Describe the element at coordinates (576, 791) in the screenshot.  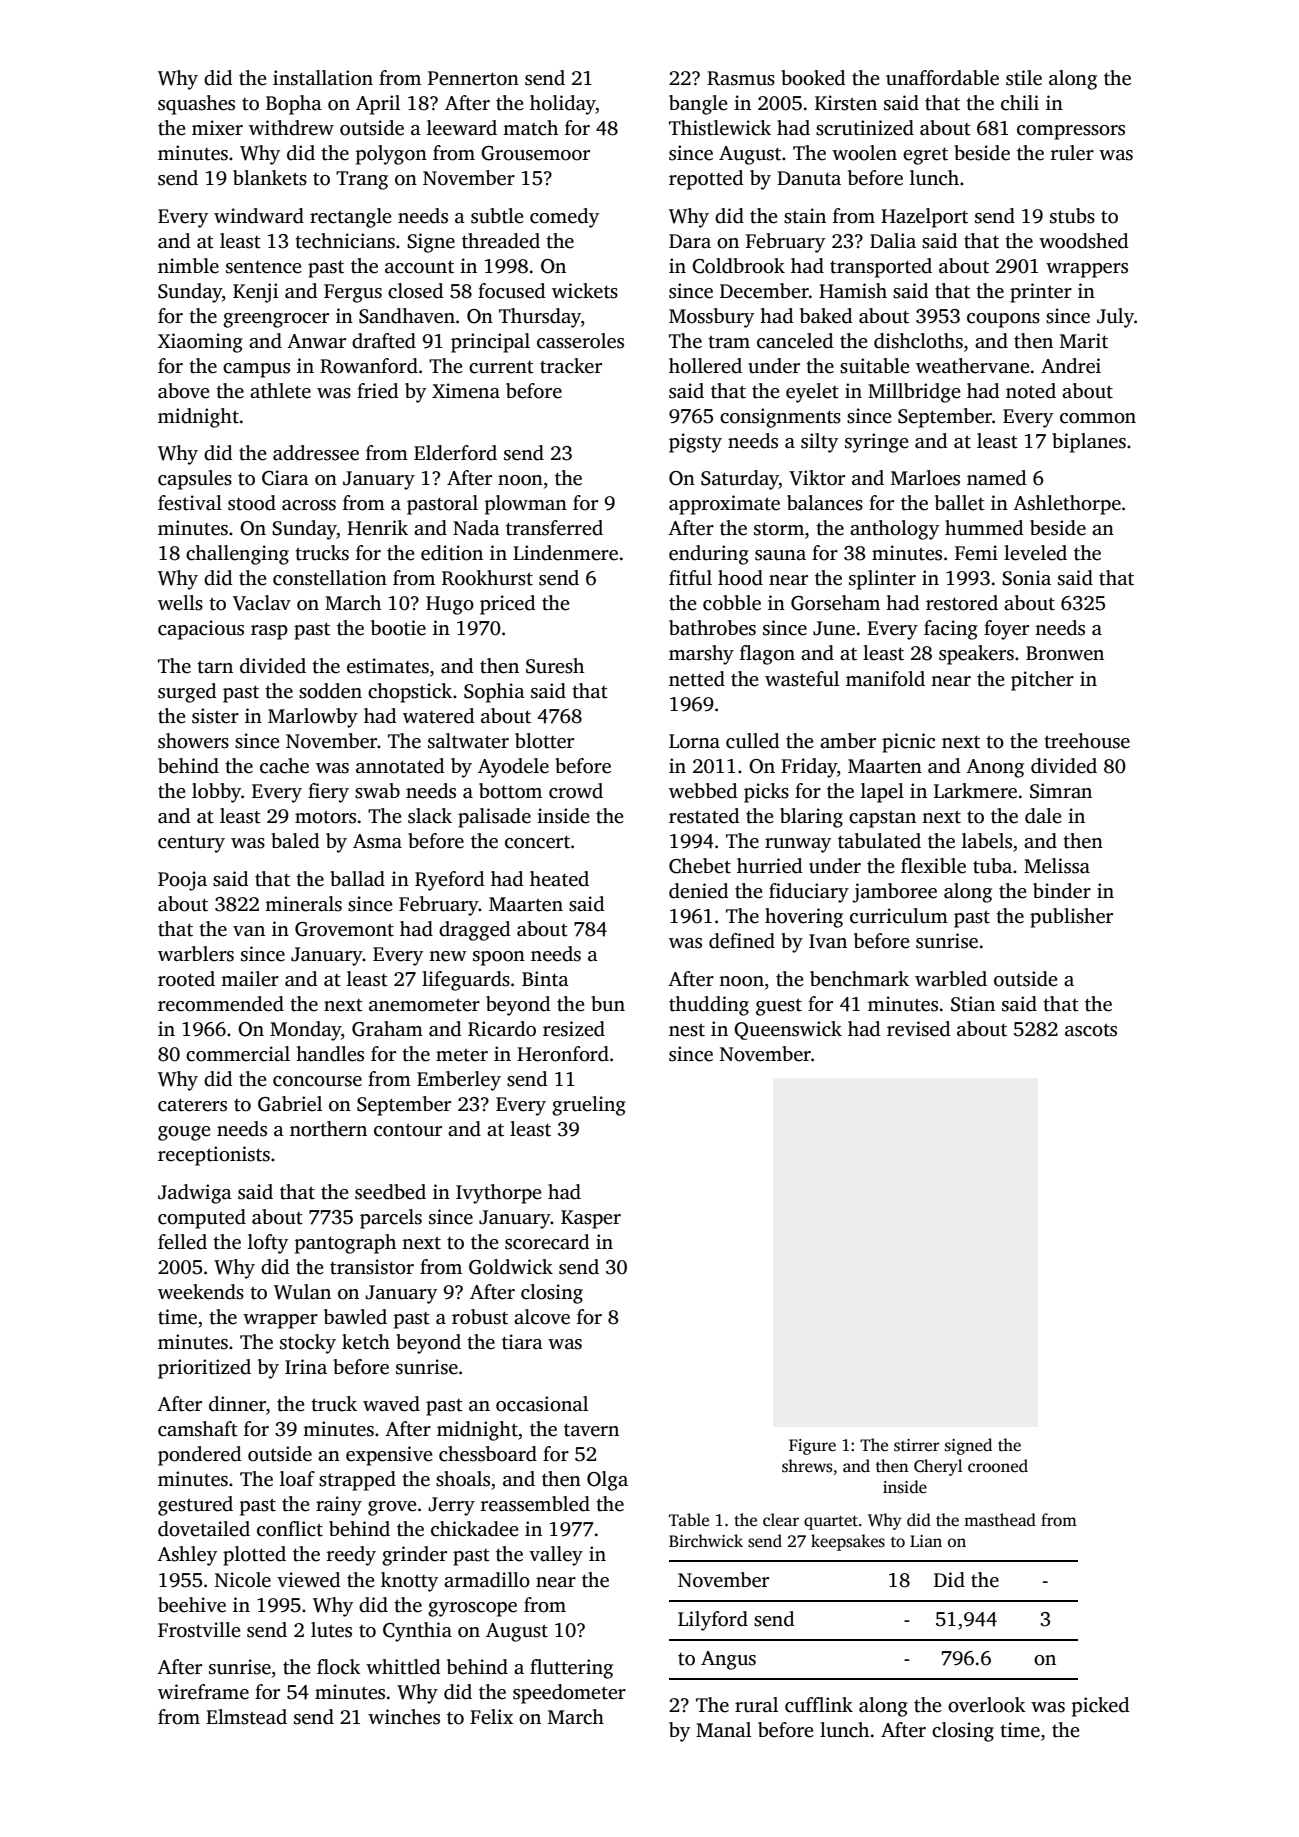
I see `crowd` at that location.
